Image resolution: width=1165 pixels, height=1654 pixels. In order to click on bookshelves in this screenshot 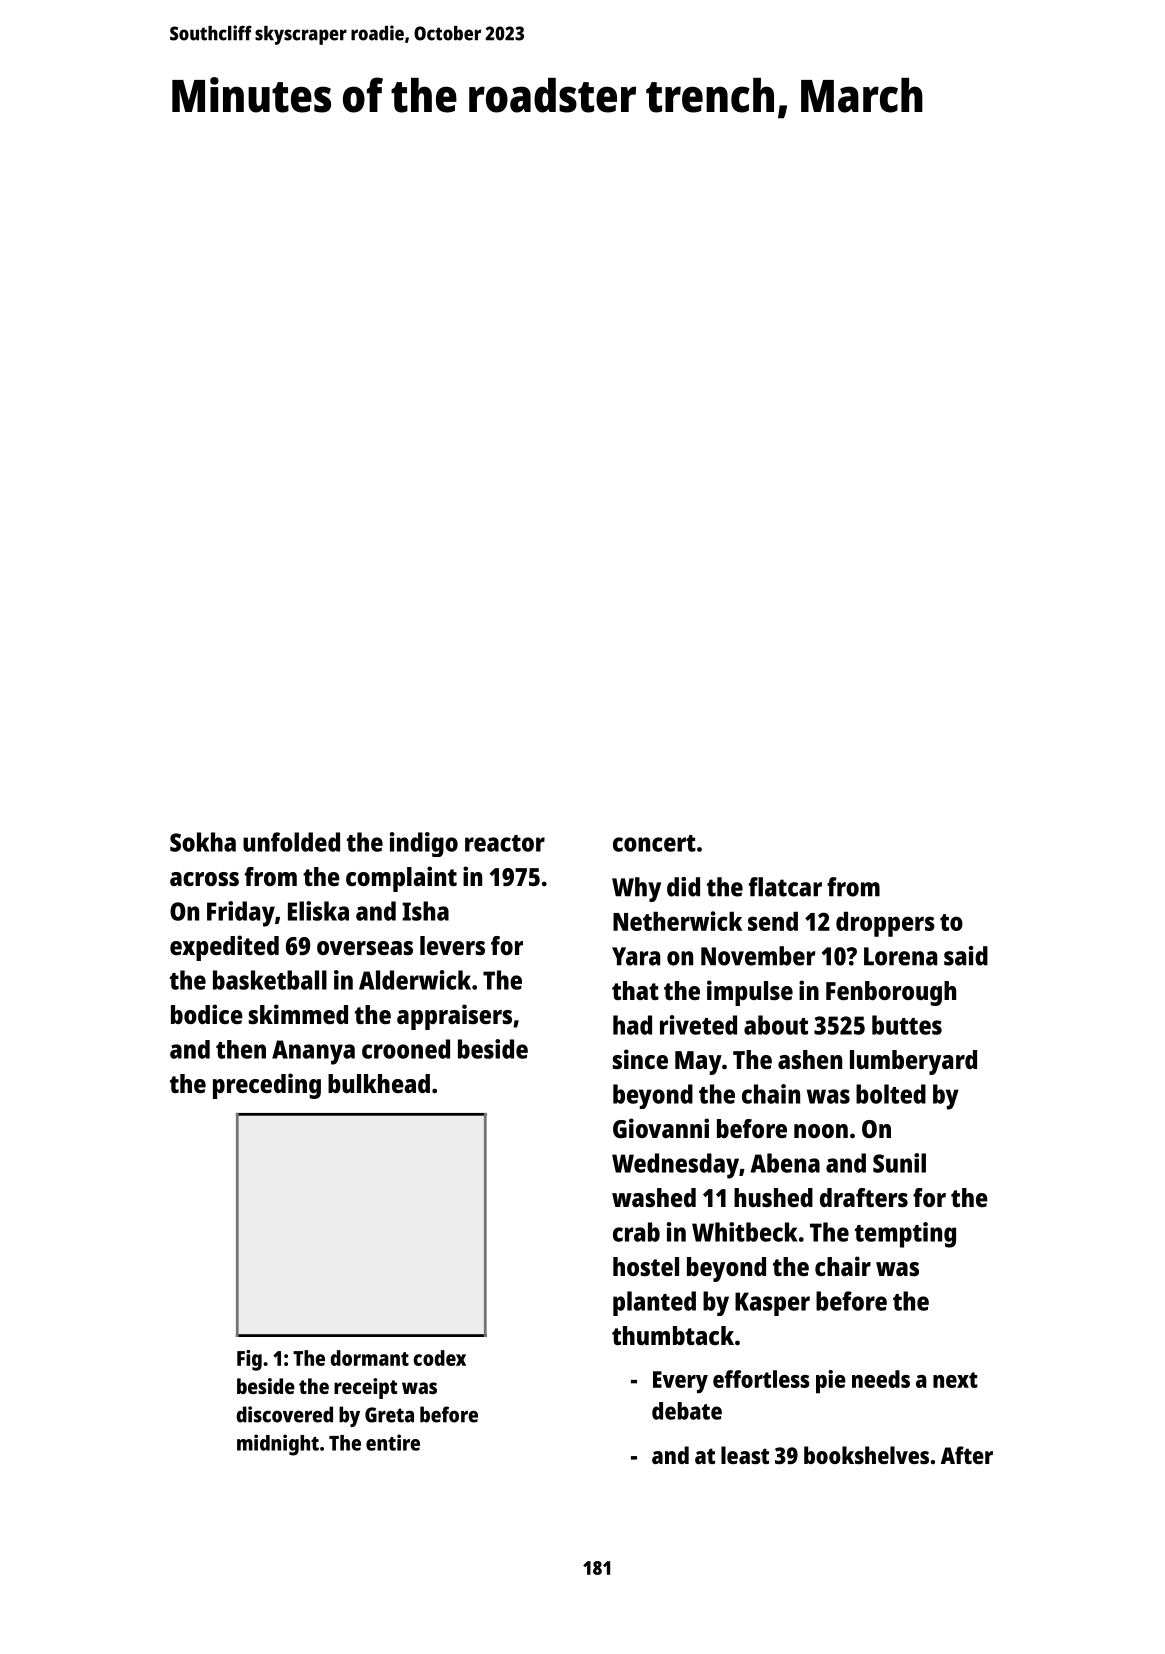, I will do `click(866, 1455)`.
